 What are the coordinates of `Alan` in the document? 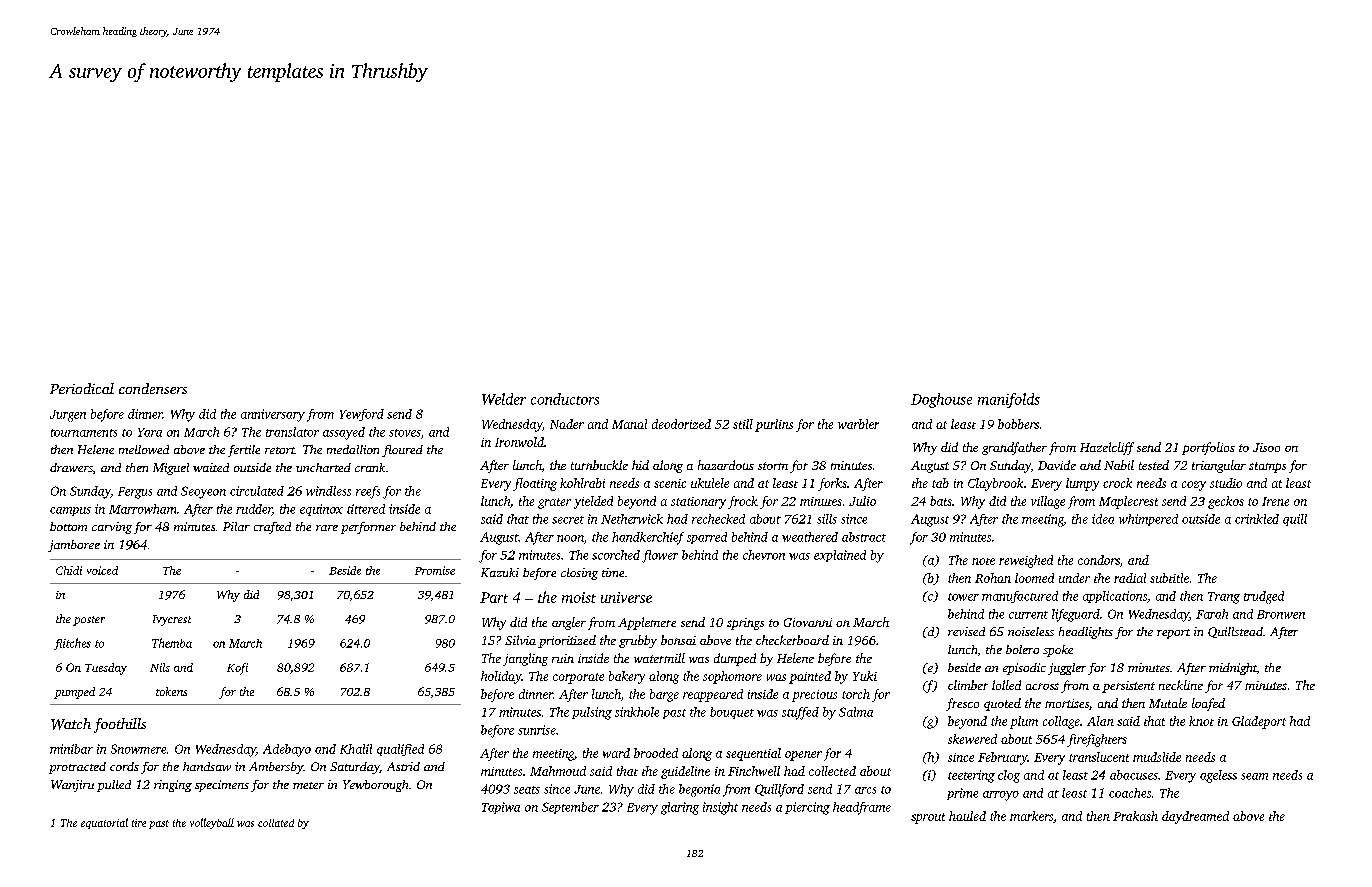 It's located at (1100, 721).
